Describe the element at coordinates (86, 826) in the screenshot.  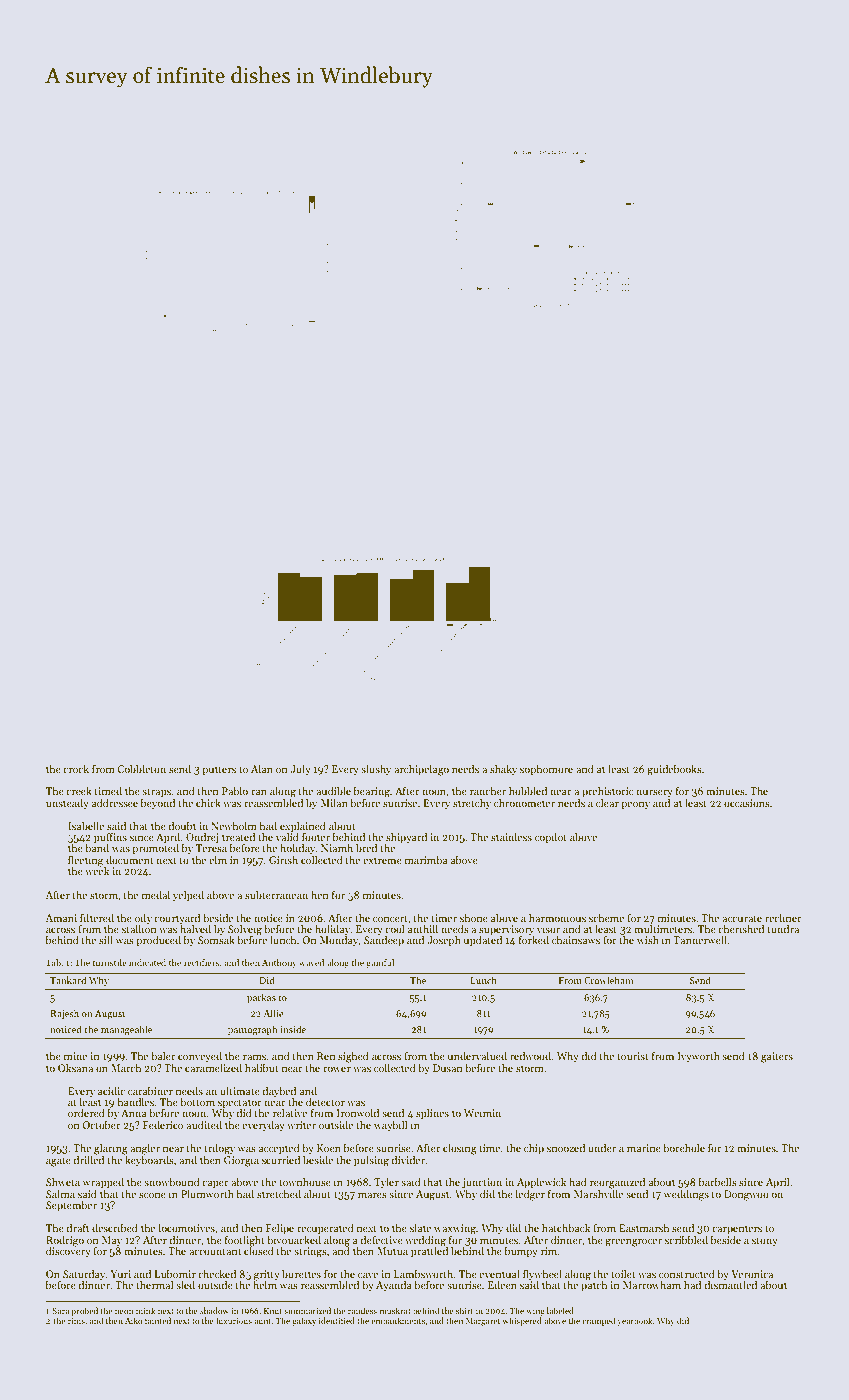
I see `Isabelle` at that location.
